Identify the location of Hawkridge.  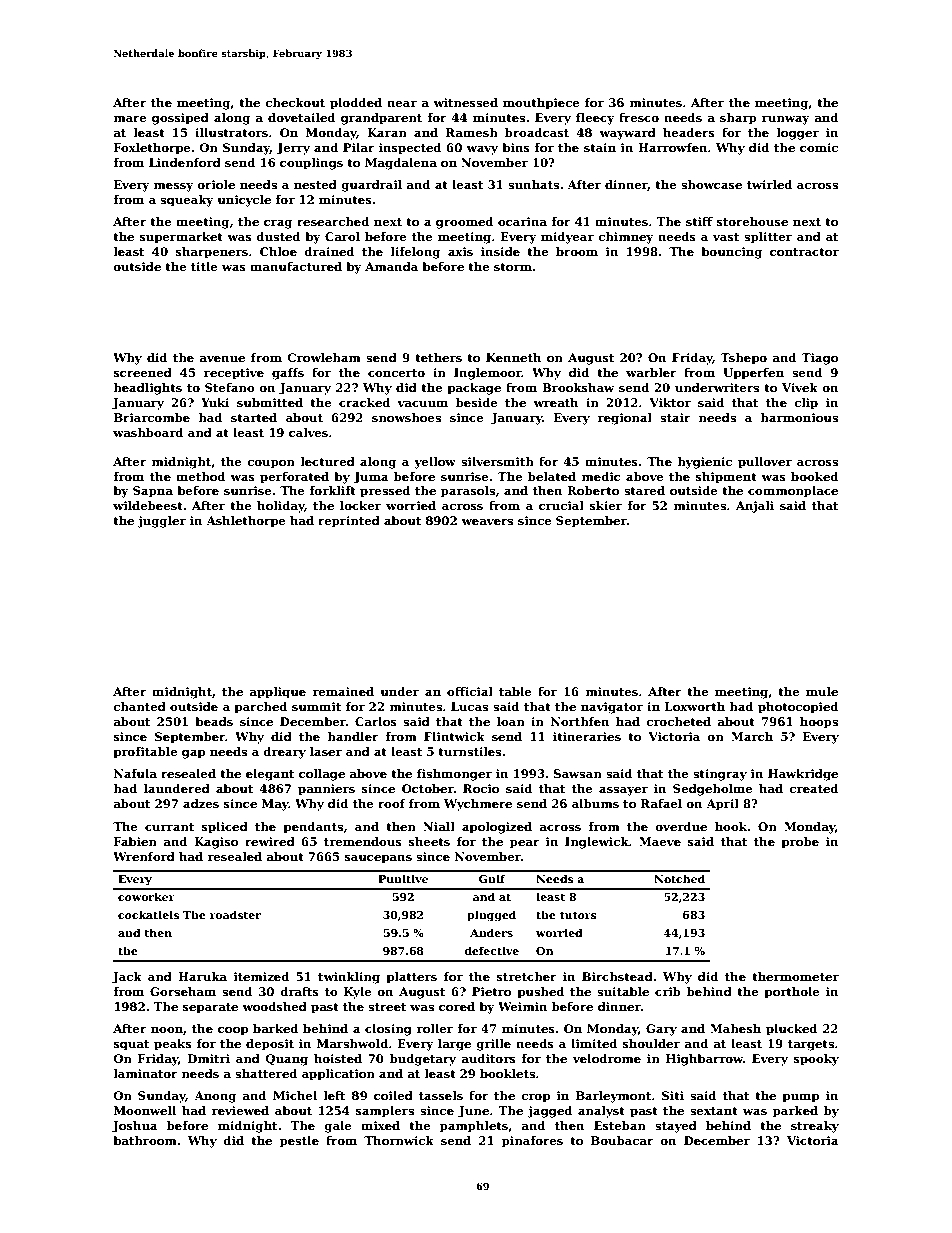
(803, 775).
